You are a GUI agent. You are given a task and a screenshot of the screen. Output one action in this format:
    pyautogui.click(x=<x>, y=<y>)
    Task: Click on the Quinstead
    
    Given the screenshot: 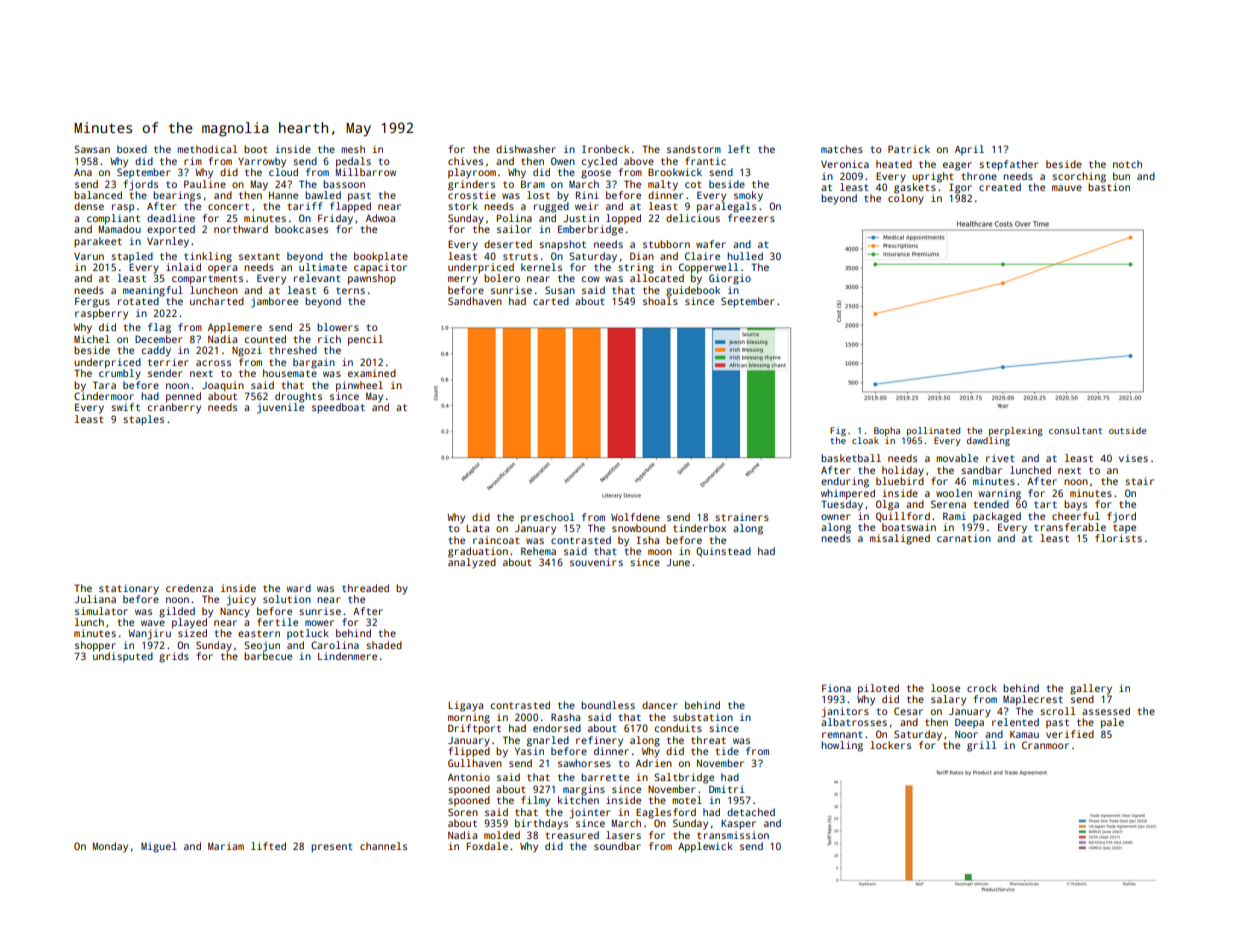 What is the action you would take?
    pyautogui.click(x=723, y=552)
